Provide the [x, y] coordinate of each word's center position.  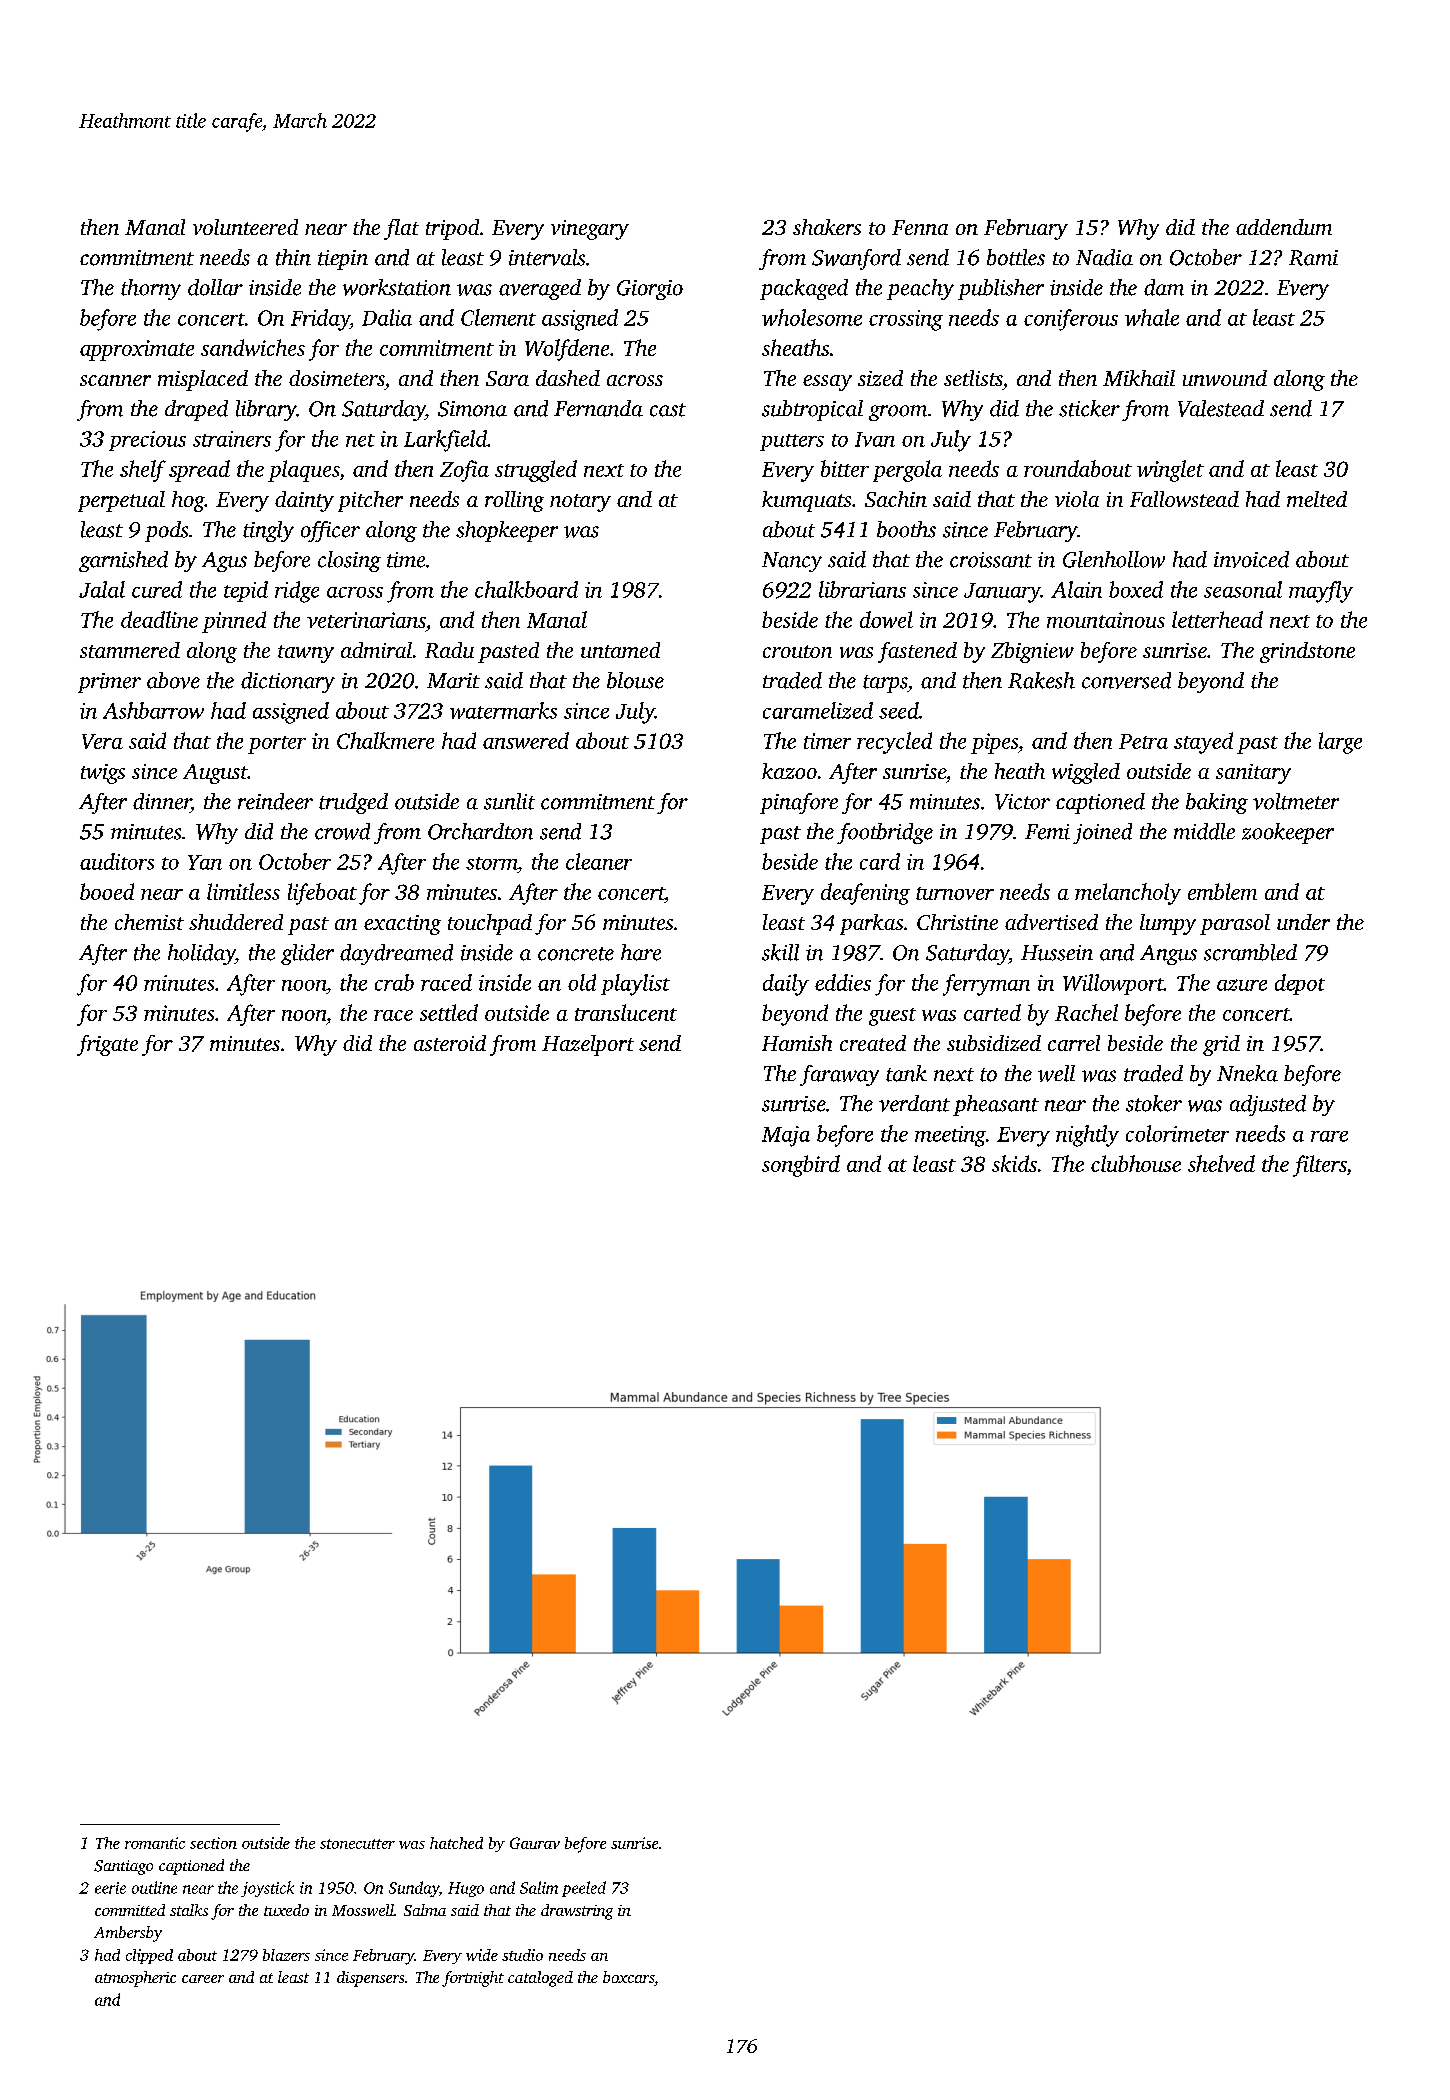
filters [1320, 1166]
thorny [151, 289]
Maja [786, 1136]
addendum [1284, 227]
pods [166, 531]
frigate [107, 1045]
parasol [1235, 924]
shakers [827, 227]
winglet [1170, 471]
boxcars [628, 1977]
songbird [801, 1166]
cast [668, 410]
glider [307, 954]
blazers [286, 1955]
